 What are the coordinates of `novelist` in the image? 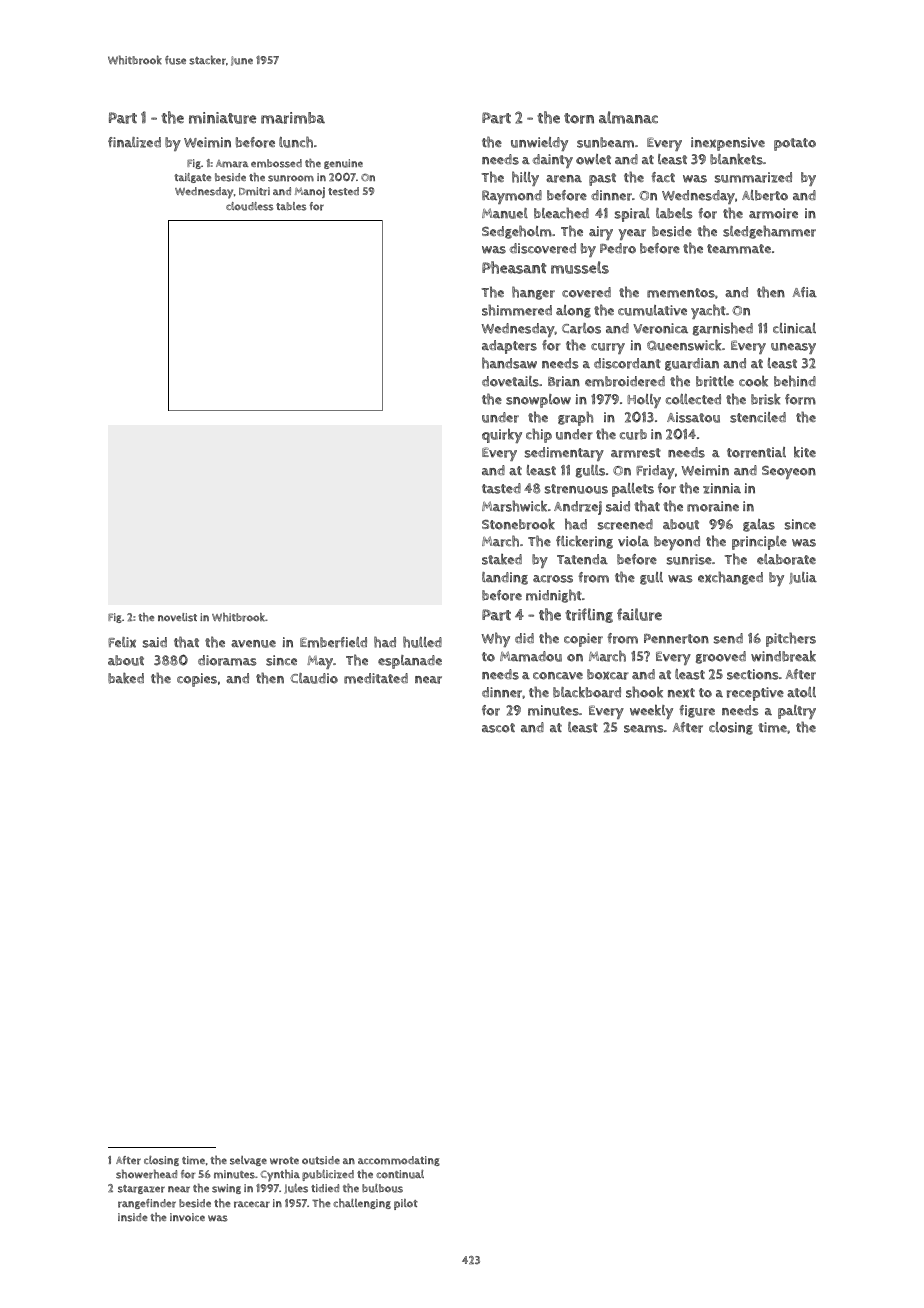 It's located at (177, 617).
